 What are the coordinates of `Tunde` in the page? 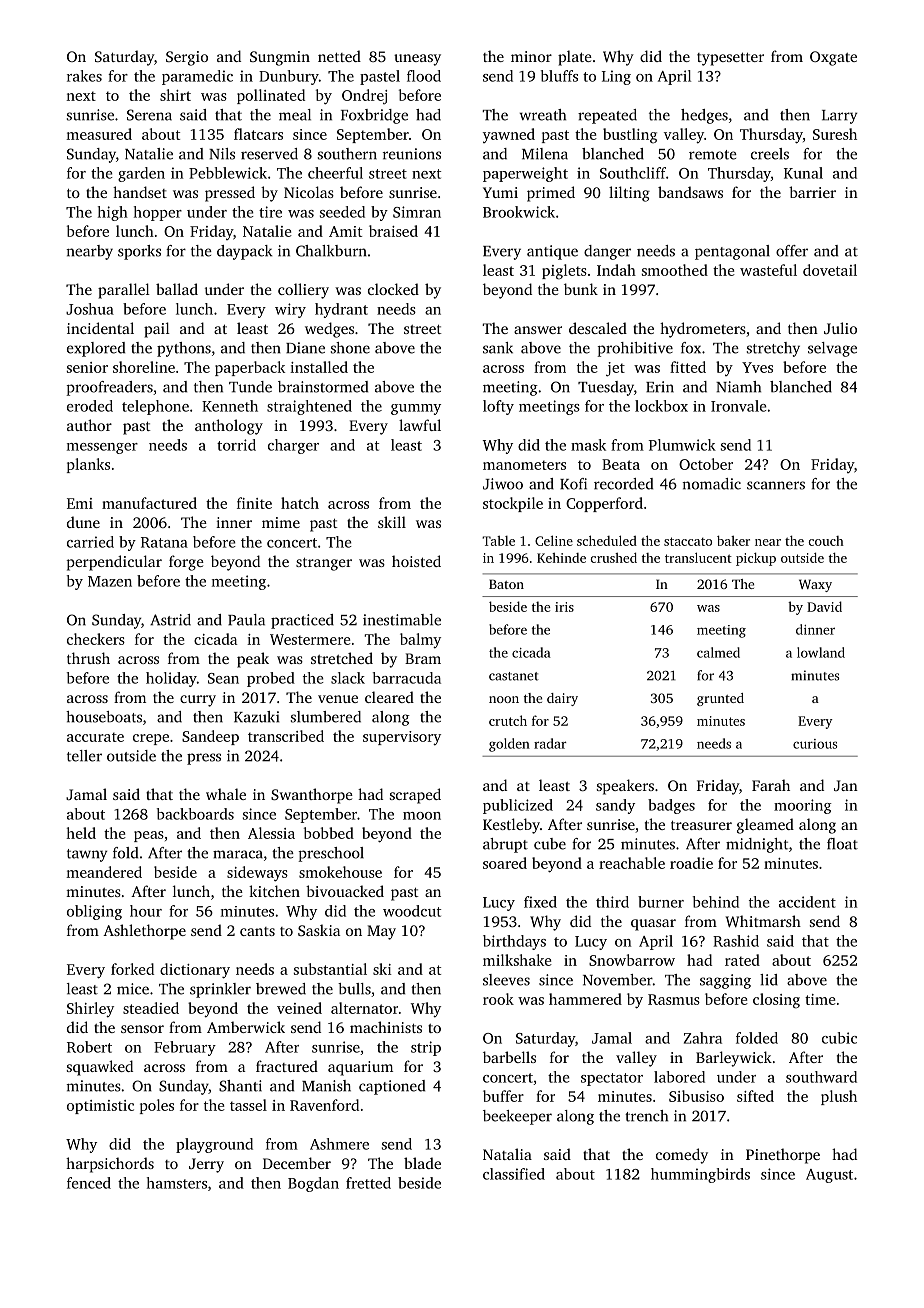 It's located at (250, 387).
